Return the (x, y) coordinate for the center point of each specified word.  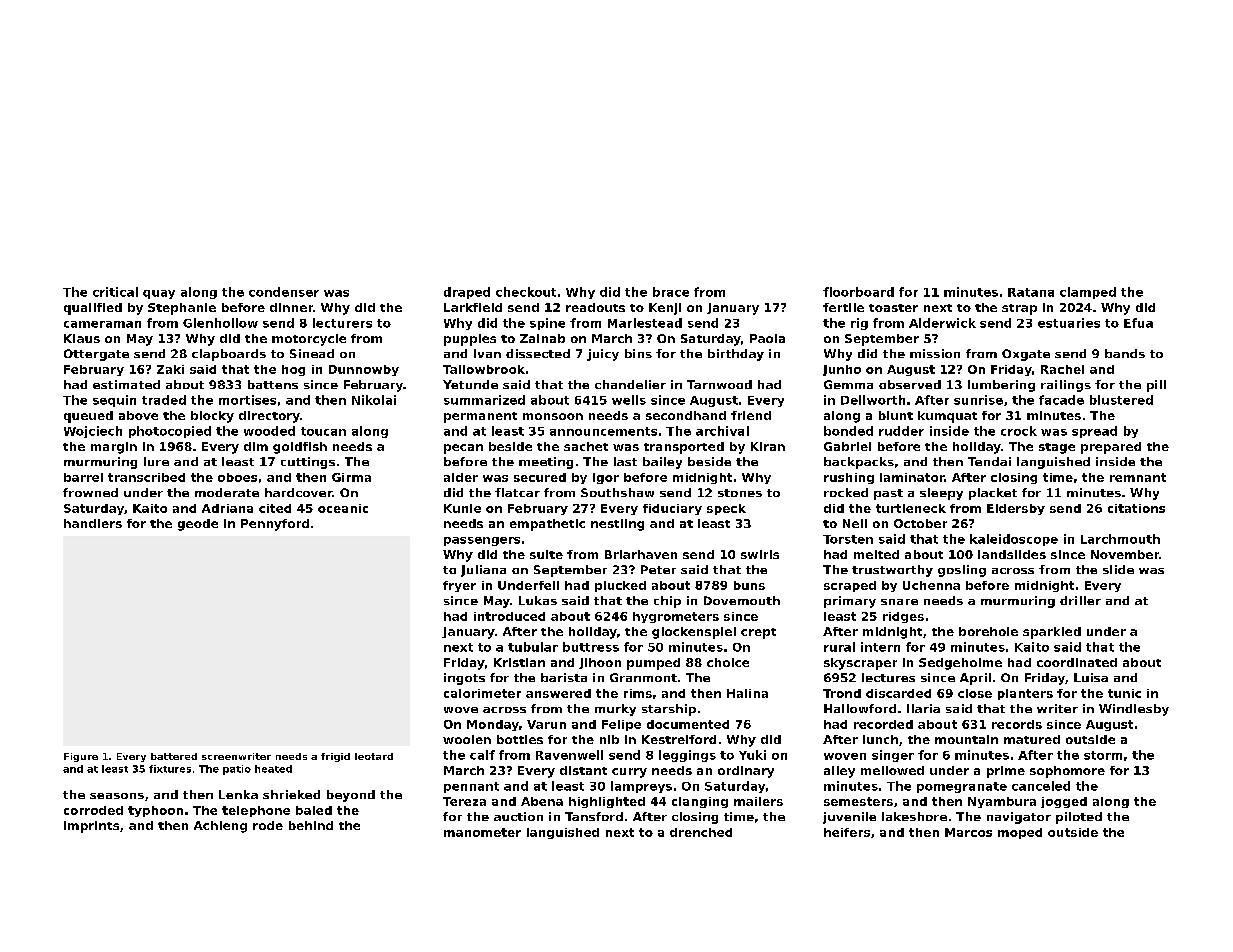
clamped (1088, 293)
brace (671, 292)
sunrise (978, 400)
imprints (91, 827)
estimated (126, 384)
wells (629, 400)
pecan (463, 449)
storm (1103, 755)
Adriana (227, 508)
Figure (81, 757)
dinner (291, 307)
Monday (493, 725)
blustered (1121, 400)
